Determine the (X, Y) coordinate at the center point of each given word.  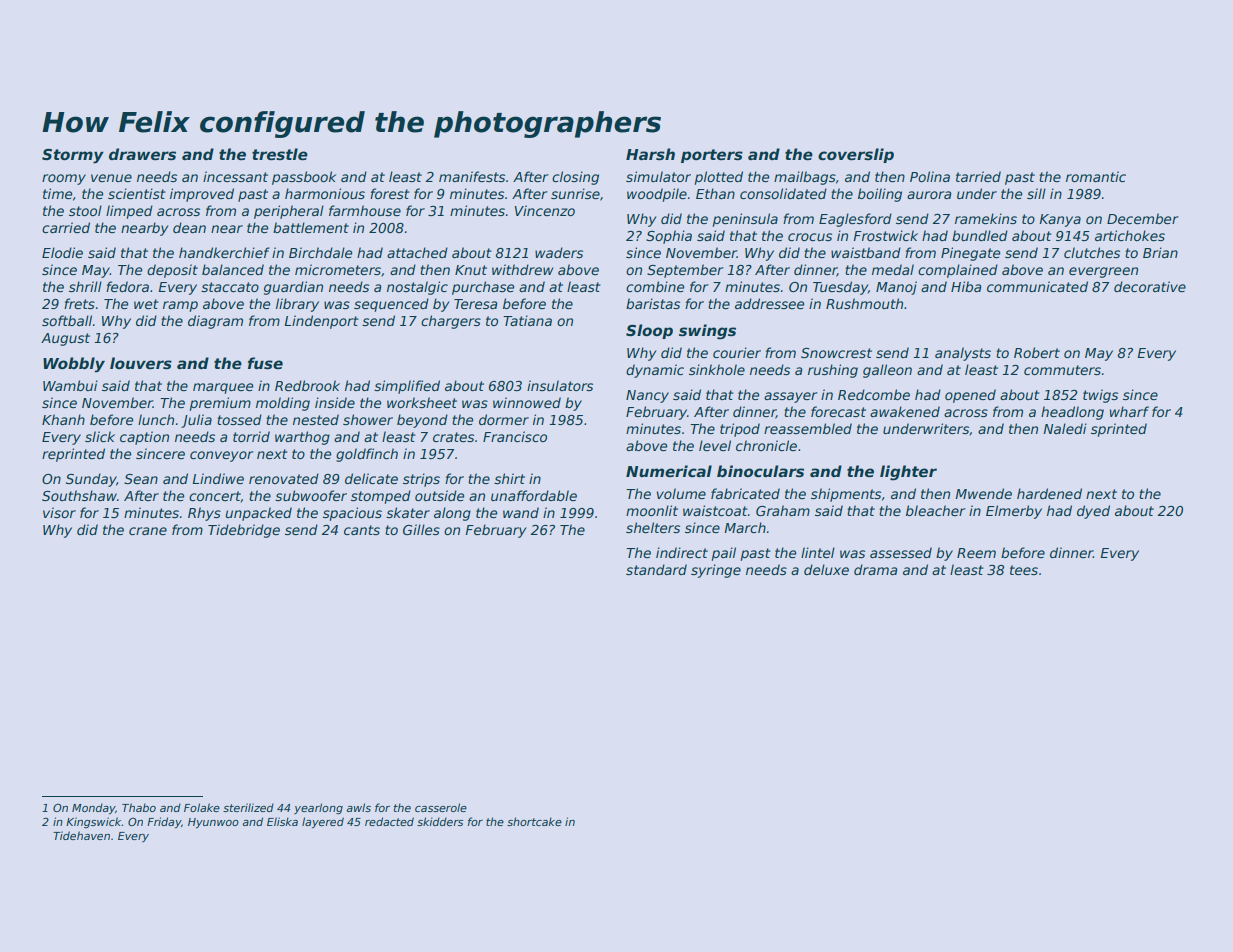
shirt (509, 478)
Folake (202, 807)
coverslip (856, 155)
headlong (1072, 413)
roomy (64, 179)
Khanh (63, 419)
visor (59, 512)
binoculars (760, 471)
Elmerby (1014, 512)
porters (712, 156)
